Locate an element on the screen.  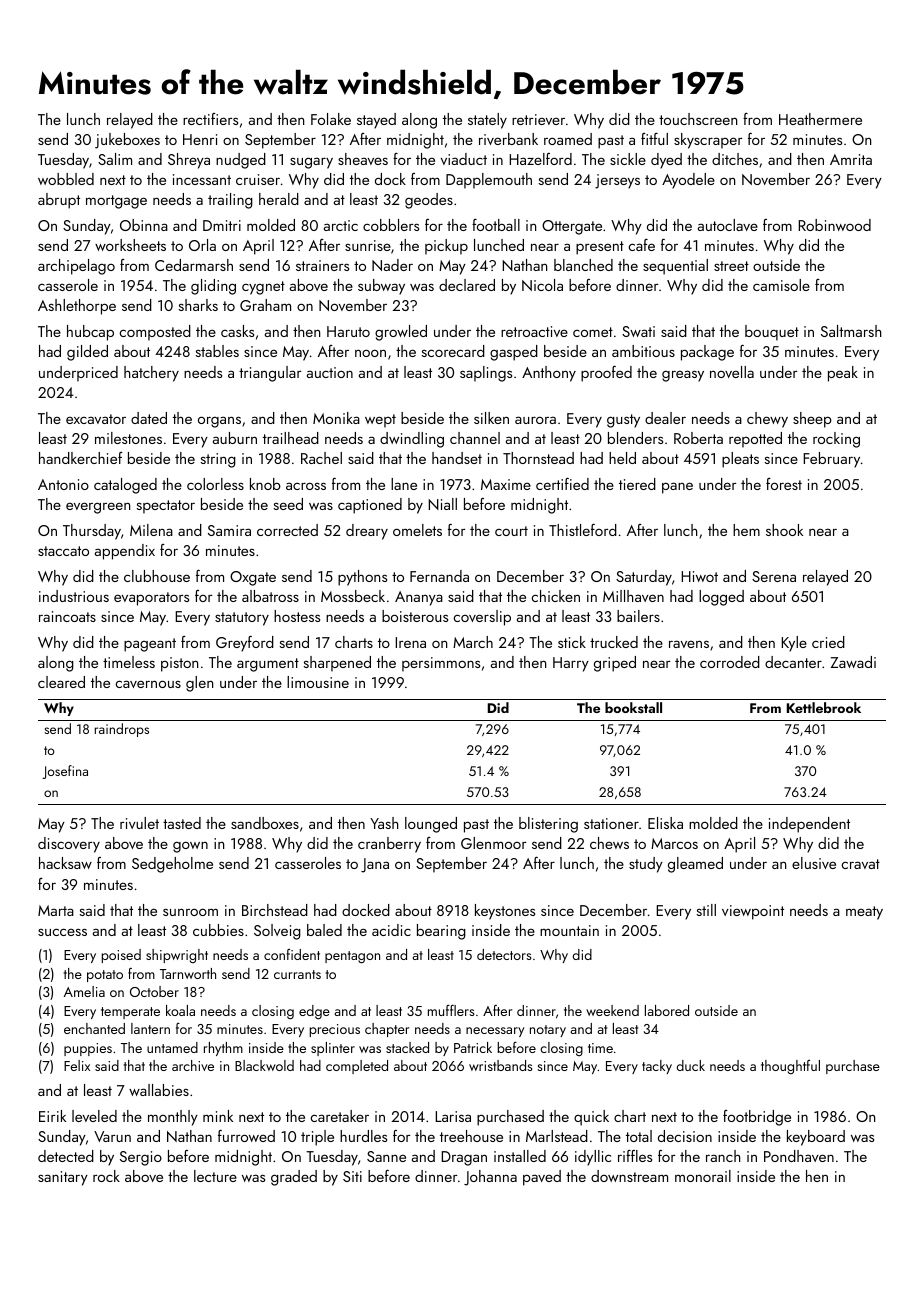
retriever is located at coordinates (538, 119).
